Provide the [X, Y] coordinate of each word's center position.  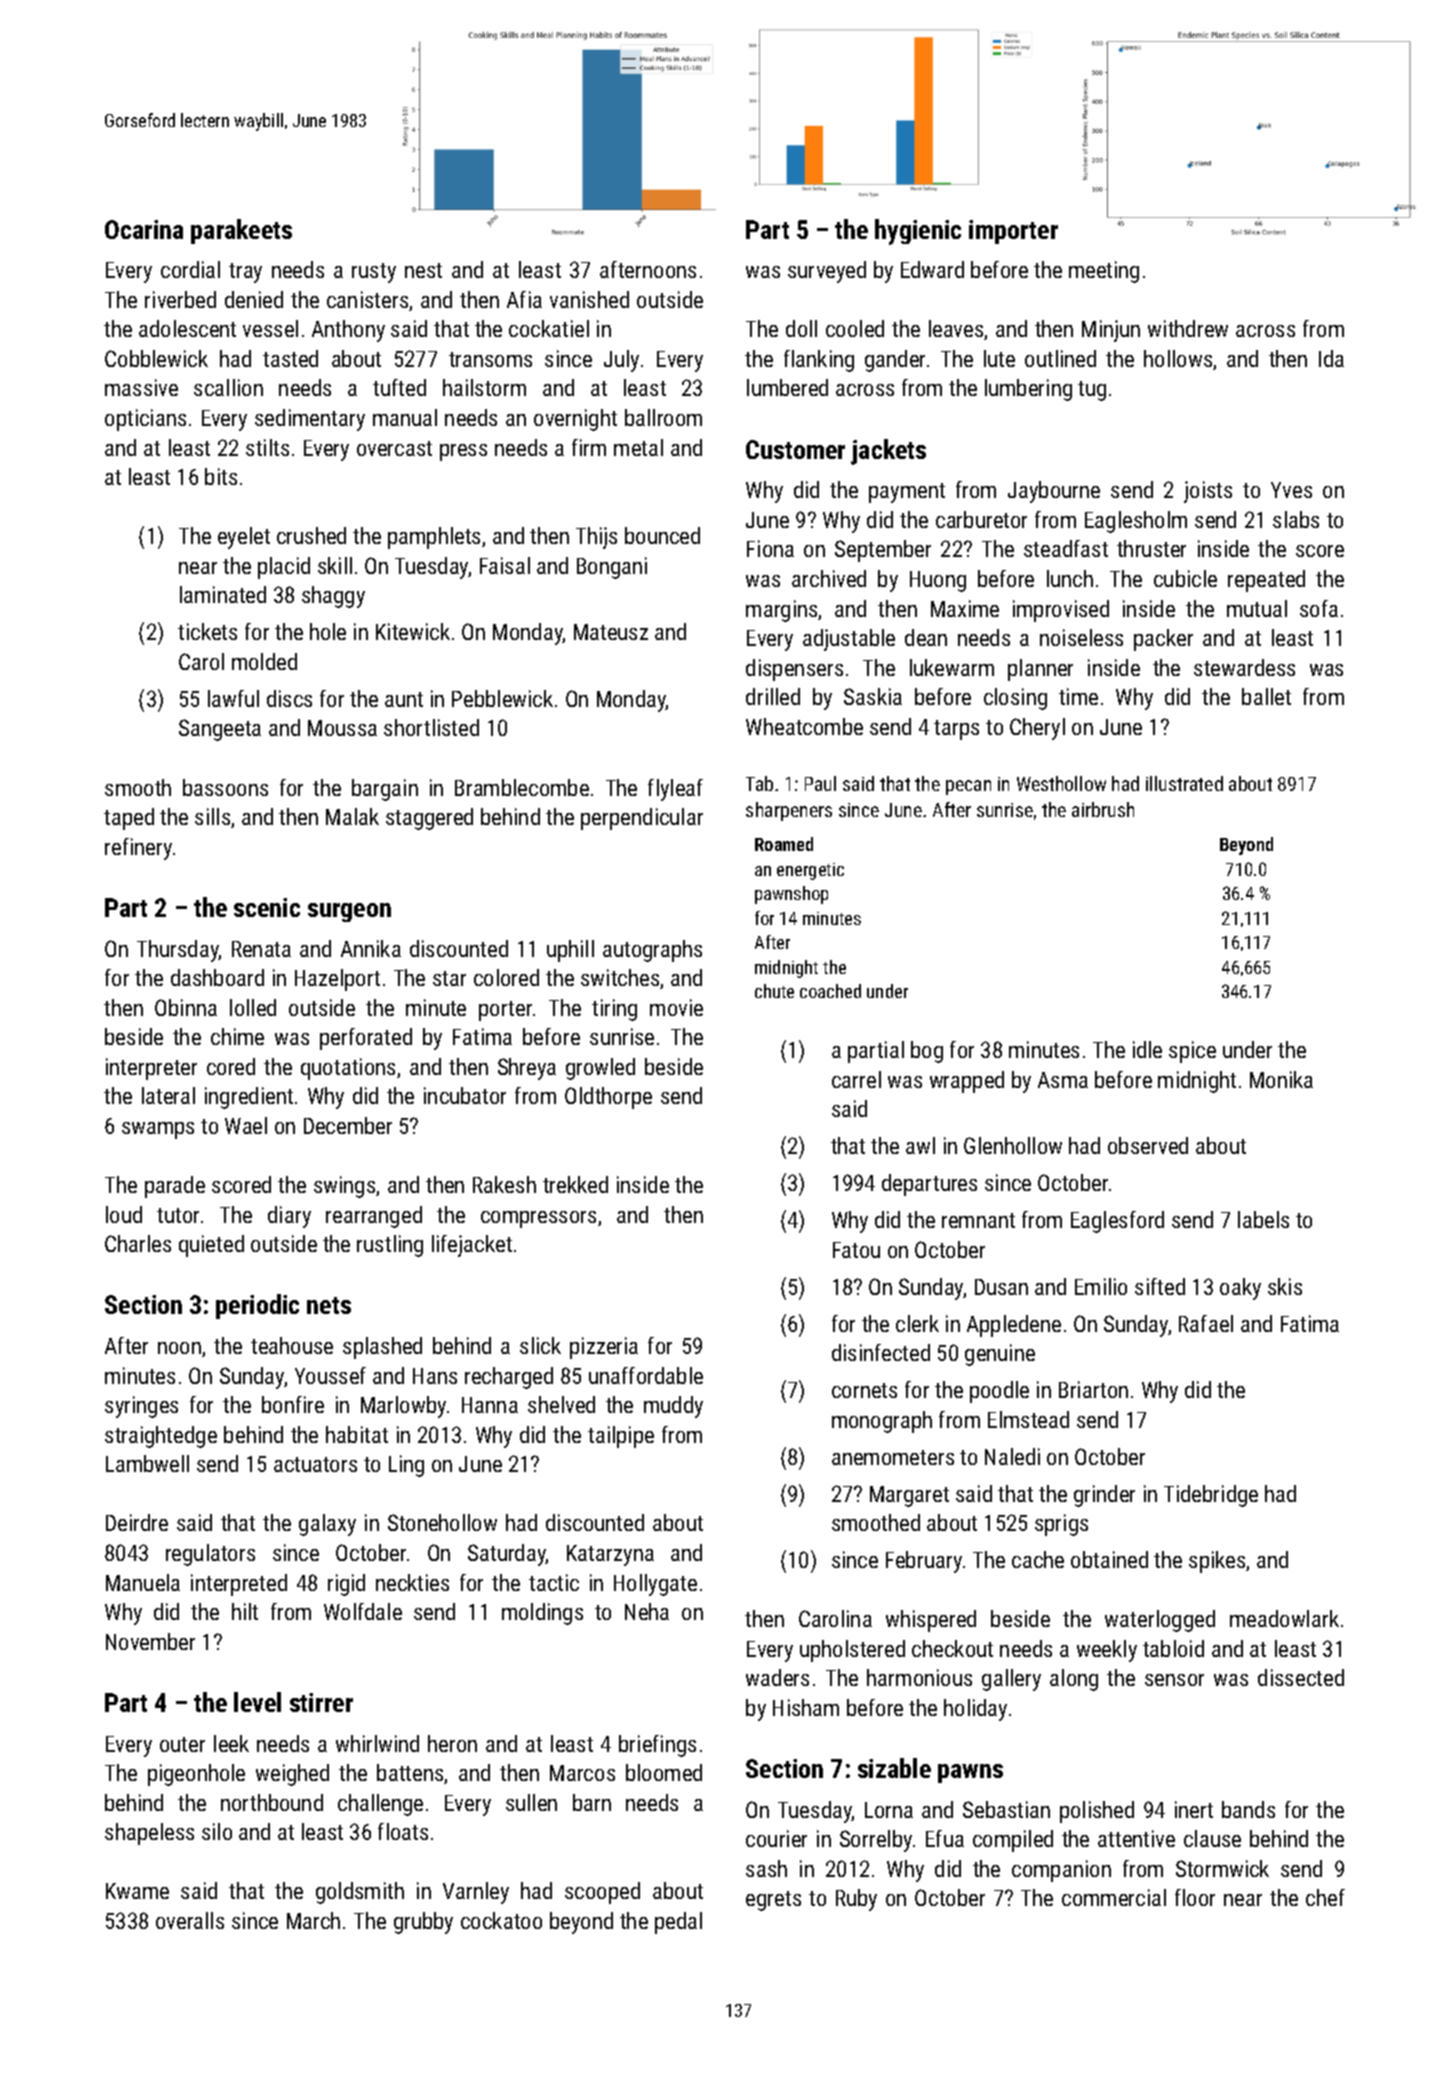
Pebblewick [502, 698]
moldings [542, 1614]
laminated [223, 594]
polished [1097, 1812]
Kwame [137, 1891]
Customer [795, 449]
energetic [810, 871]
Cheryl [1037, 729]
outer [182, 1744]
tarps [956, 730]
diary [289, 1217]
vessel [270, 328]
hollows [1178, 358]
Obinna [186, 1007]
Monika [1281, 1079]
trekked [575, 1184]
